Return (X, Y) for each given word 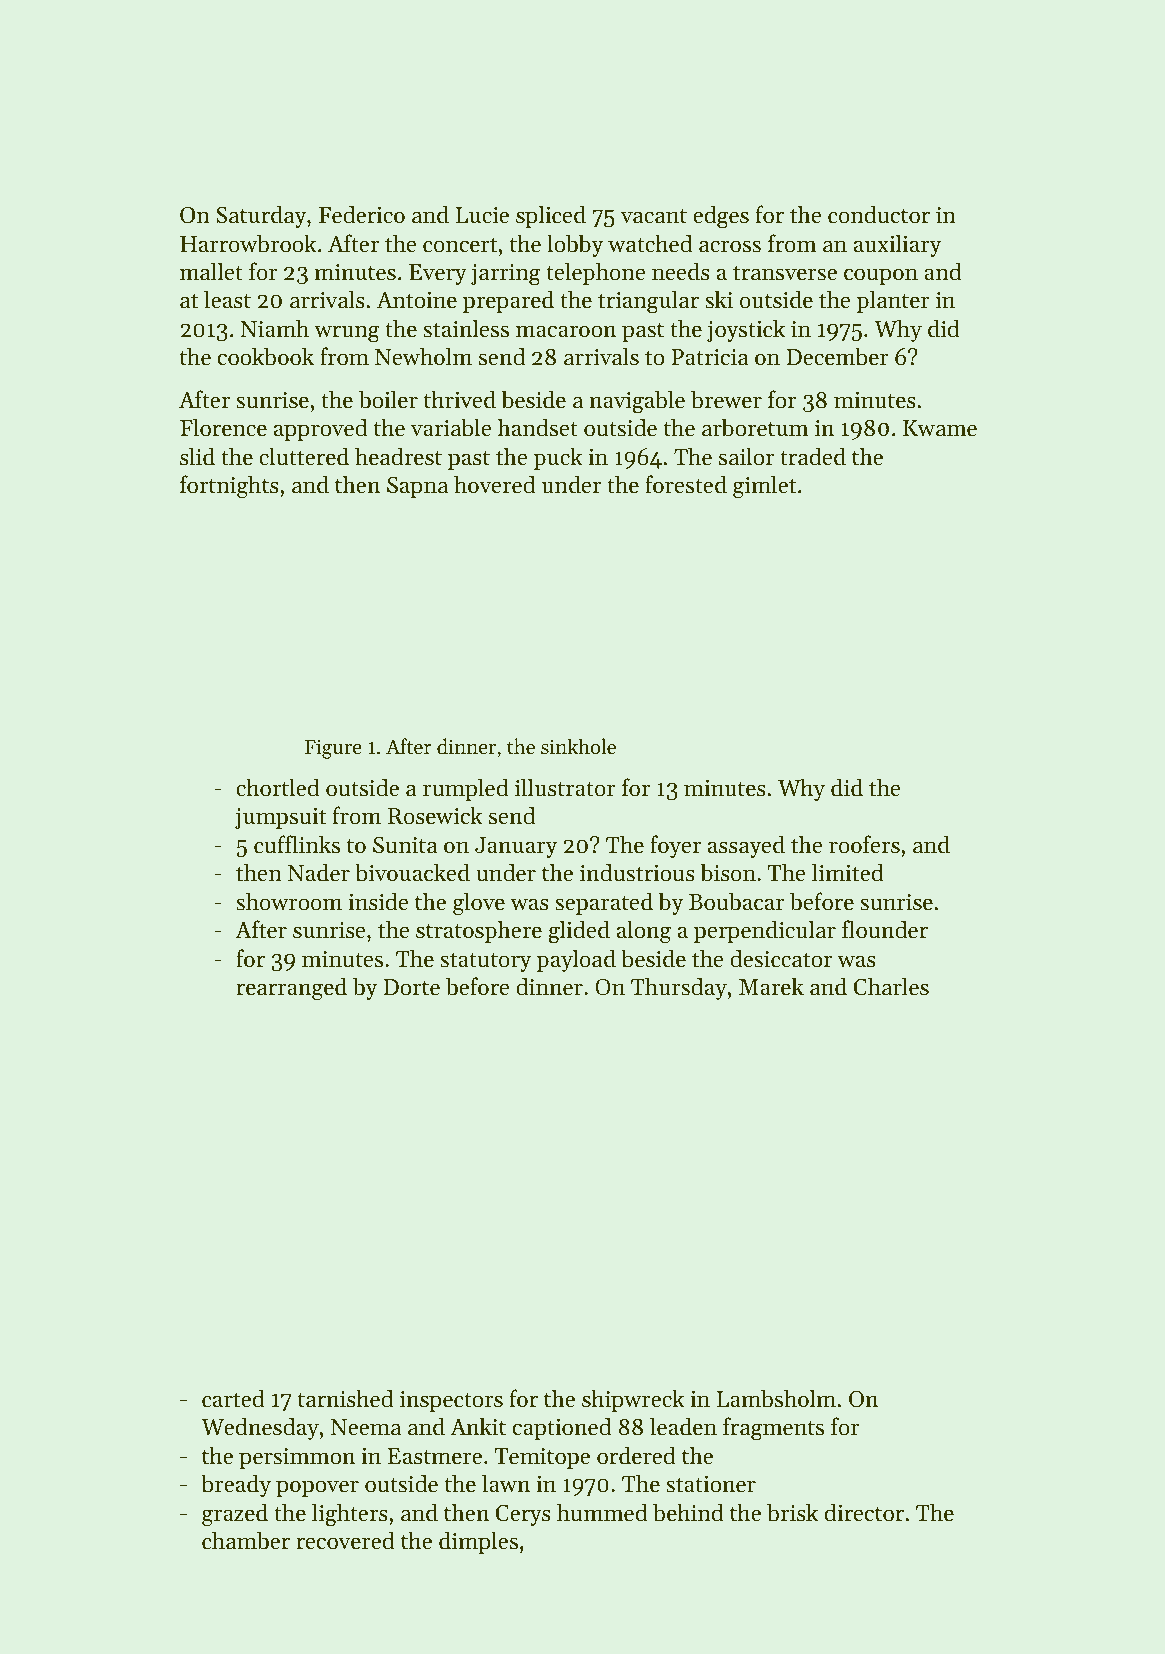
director (864, 1512)
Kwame (940, 428)
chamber (246, 1540)
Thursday (679, 988)
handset (538, 427)
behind (688, 1512)
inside (378, 901)
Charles (891, 986)
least (227, 299)
